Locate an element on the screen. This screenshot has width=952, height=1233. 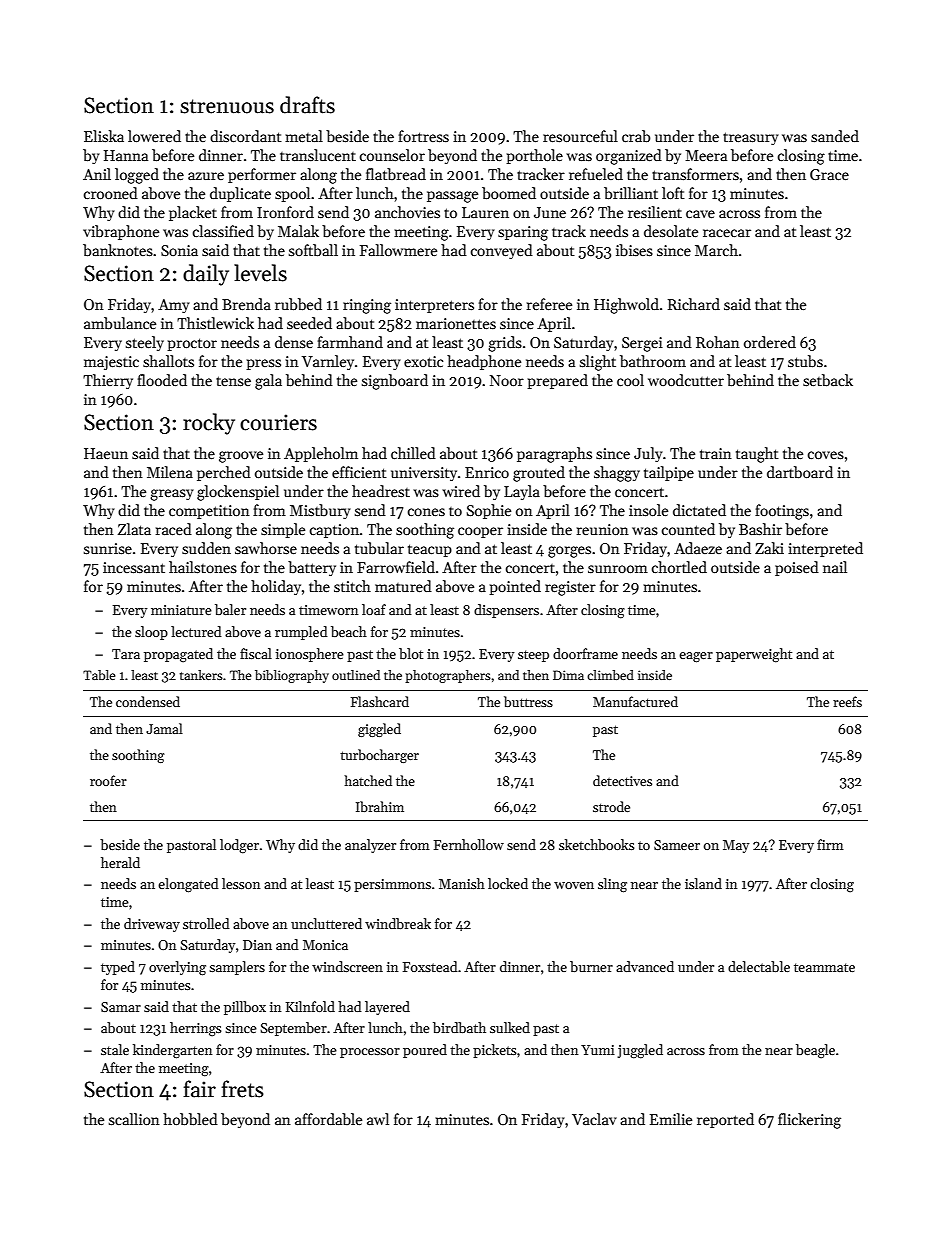
May is located at coordinates (736, 846).
